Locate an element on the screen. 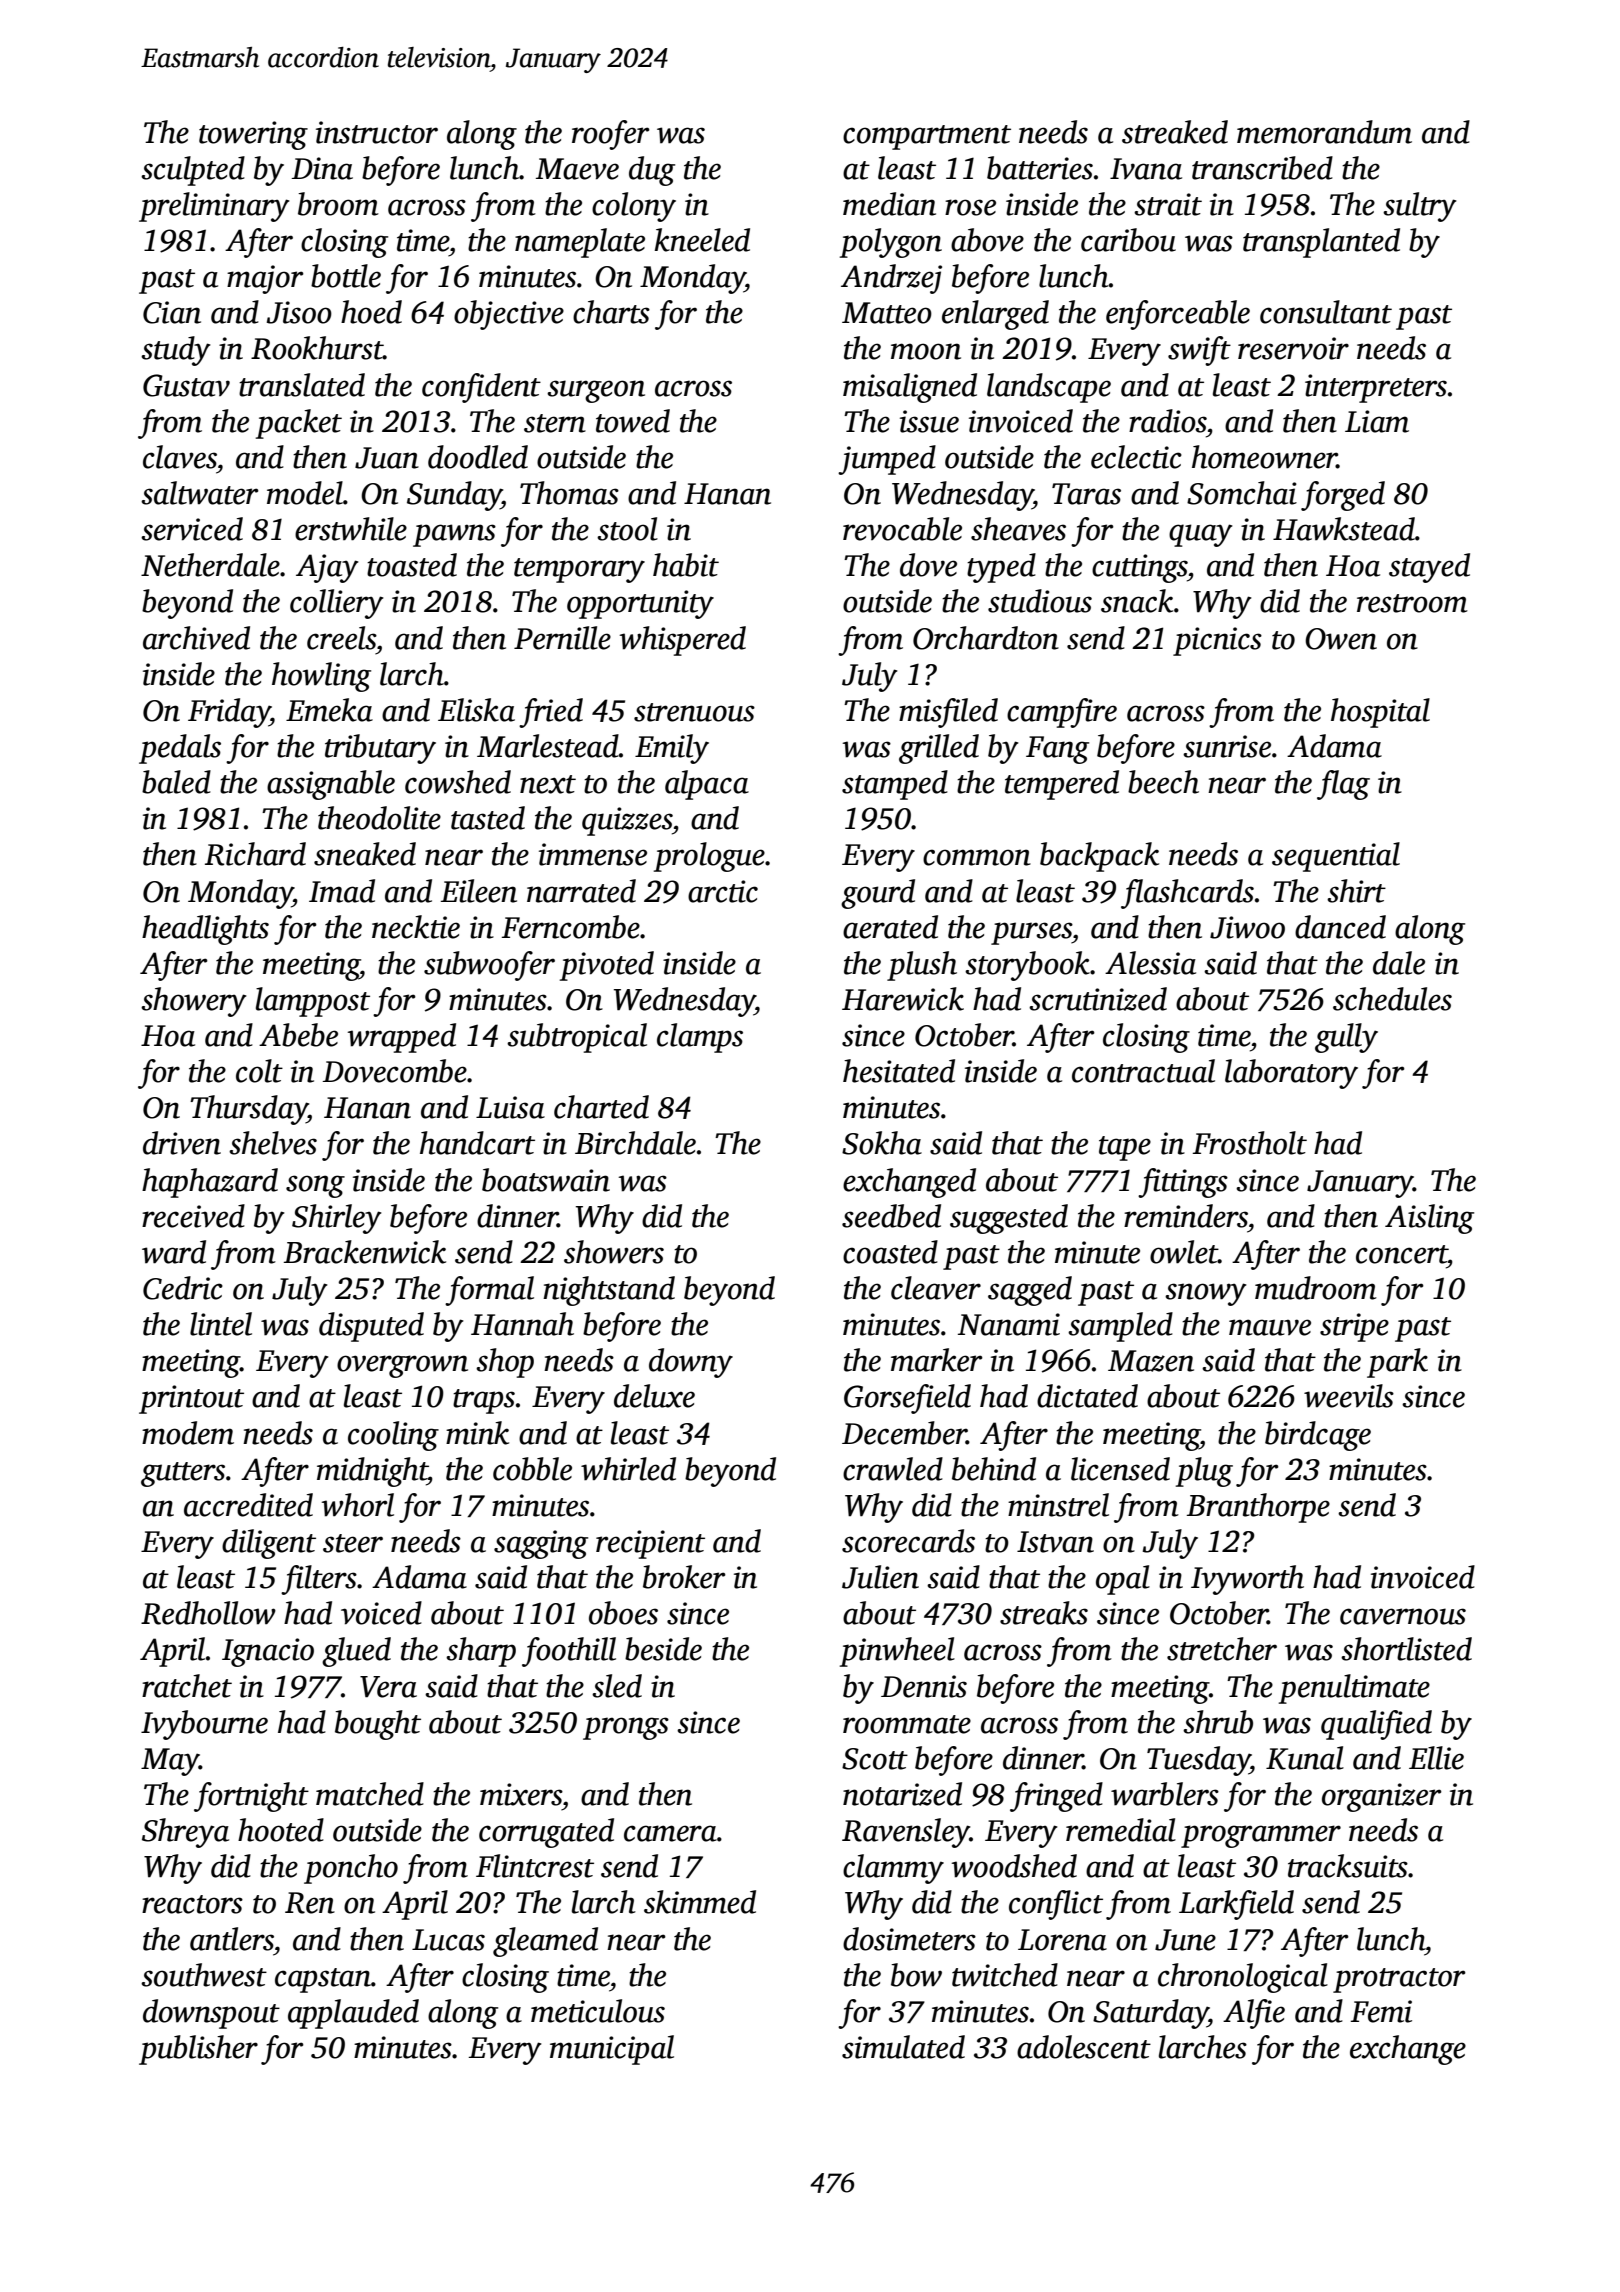 Image resolution: width=1620 pixels, height=2292 pixels. sequential is located at coordinates (1336, 857).
